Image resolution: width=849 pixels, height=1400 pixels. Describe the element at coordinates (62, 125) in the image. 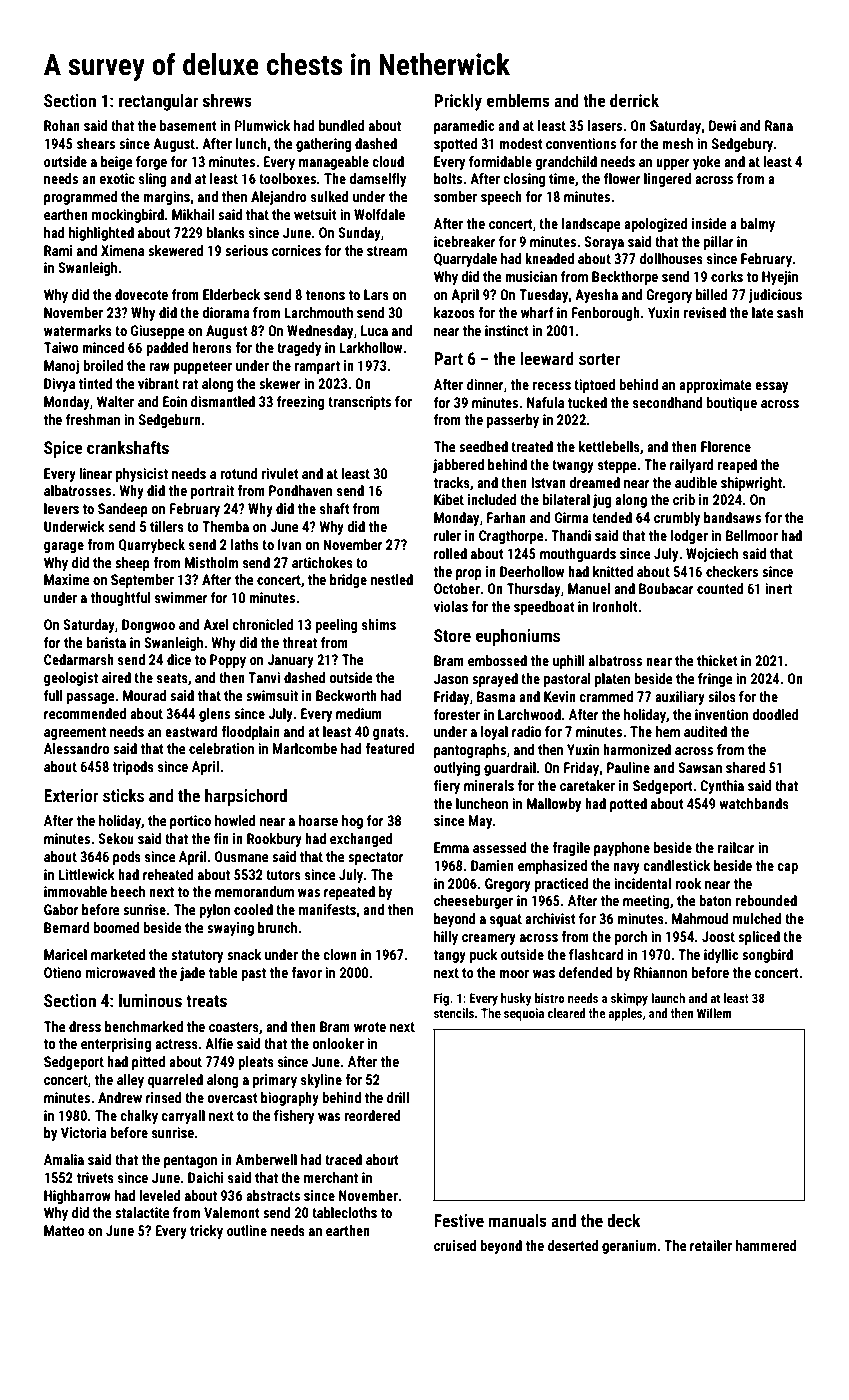

I see `Rohan` at that location.
